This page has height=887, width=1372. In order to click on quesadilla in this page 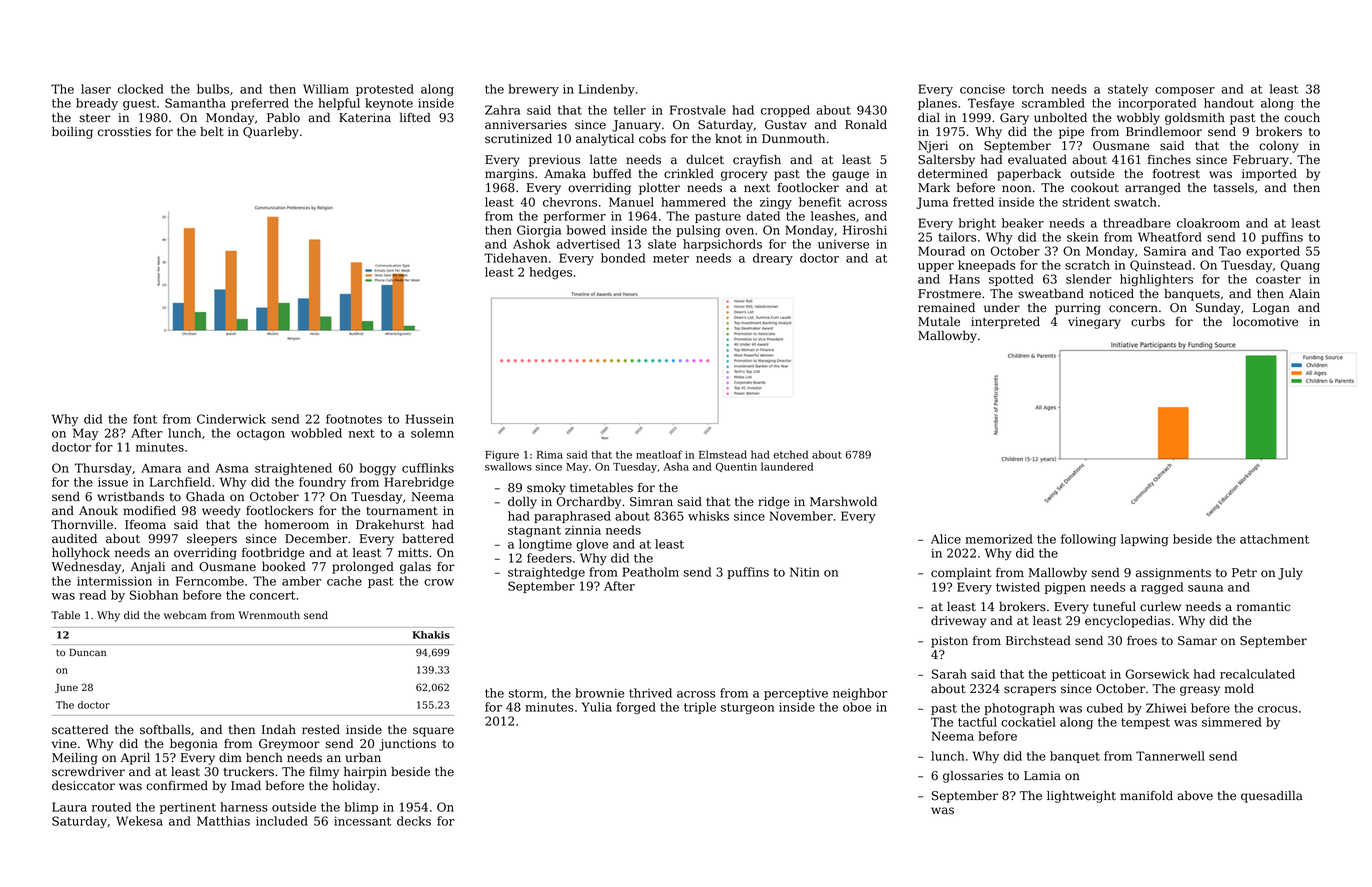, I will do `click(1272, 796)`.
